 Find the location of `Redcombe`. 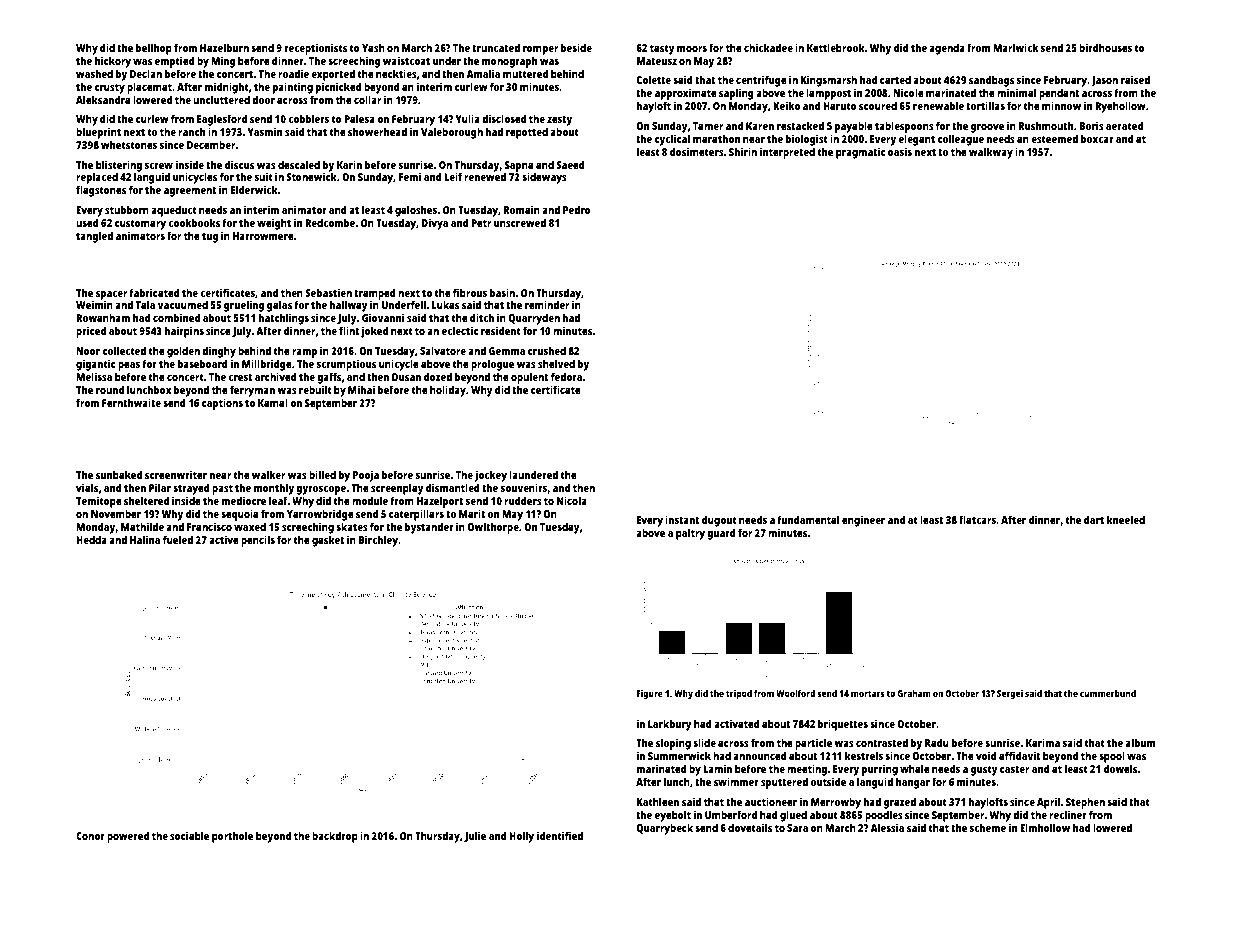

Redcombe is located at coordinates (330, 222).
